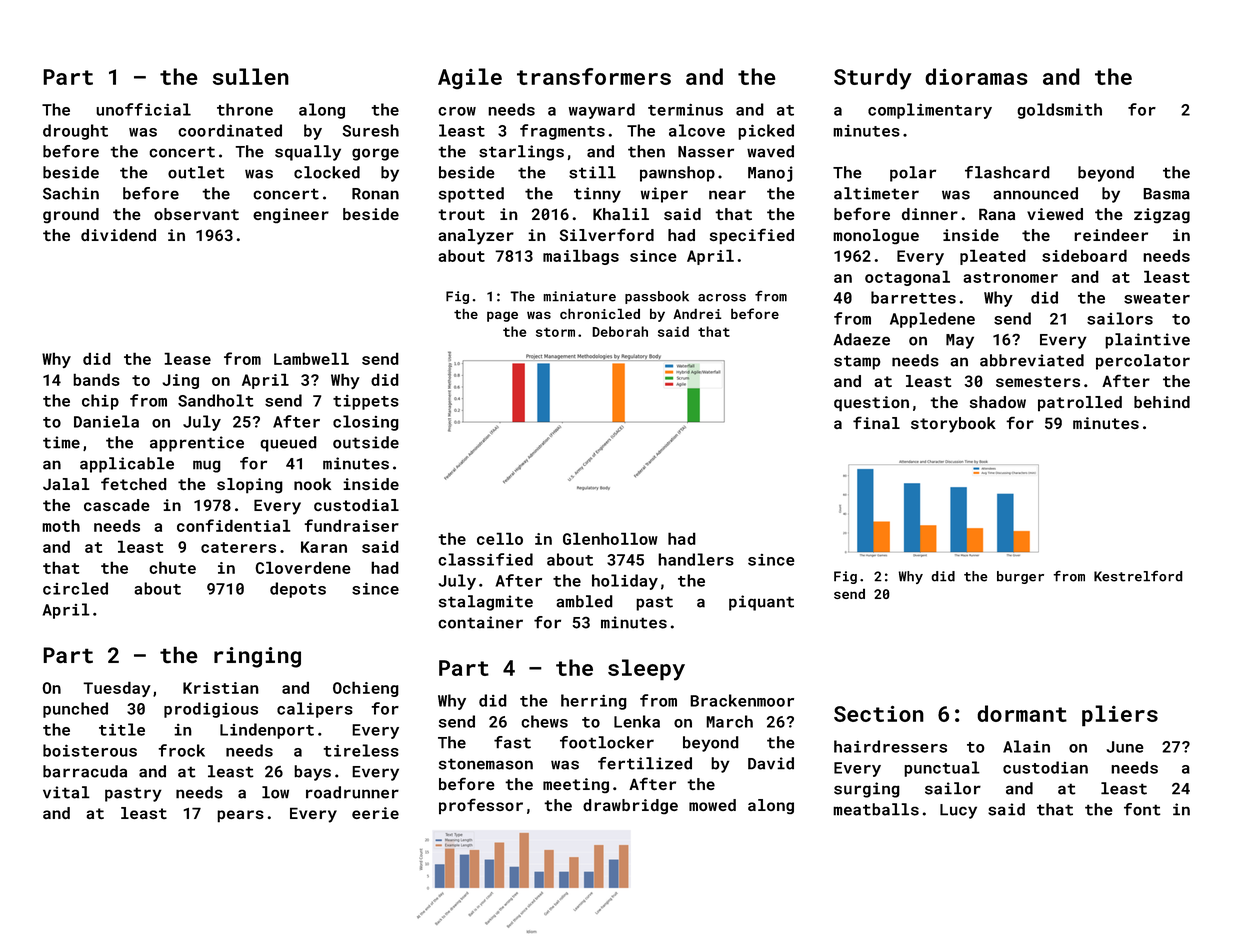 Image resolution: width=1233 pixels, height=952 pixels. Describe the element at coordinates (871, 404) in the page. I see `question` at that location.
